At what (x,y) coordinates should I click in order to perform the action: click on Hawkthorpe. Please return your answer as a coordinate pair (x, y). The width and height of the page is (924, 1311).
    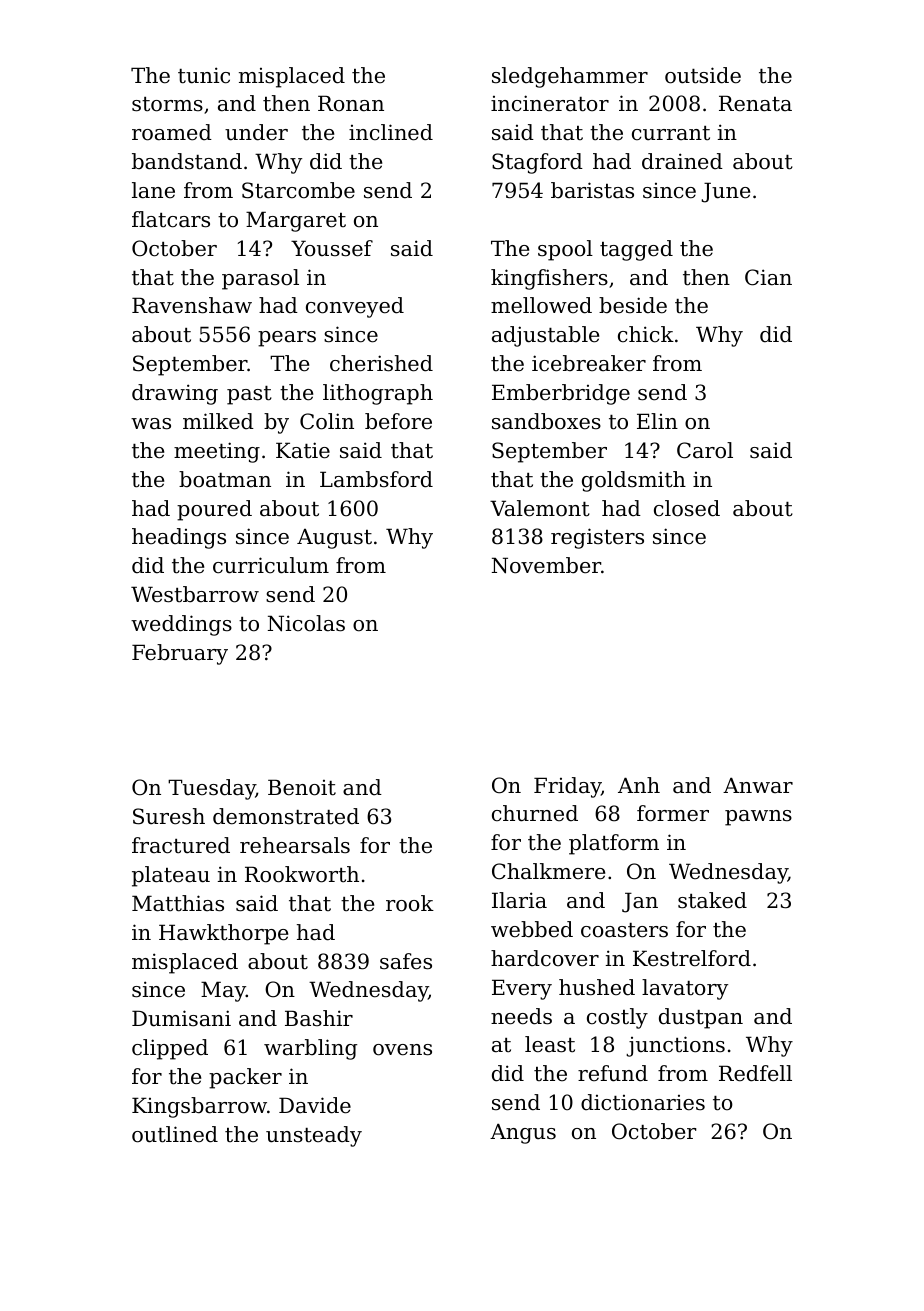
    Looking at the image, I should click on (223, 934).
